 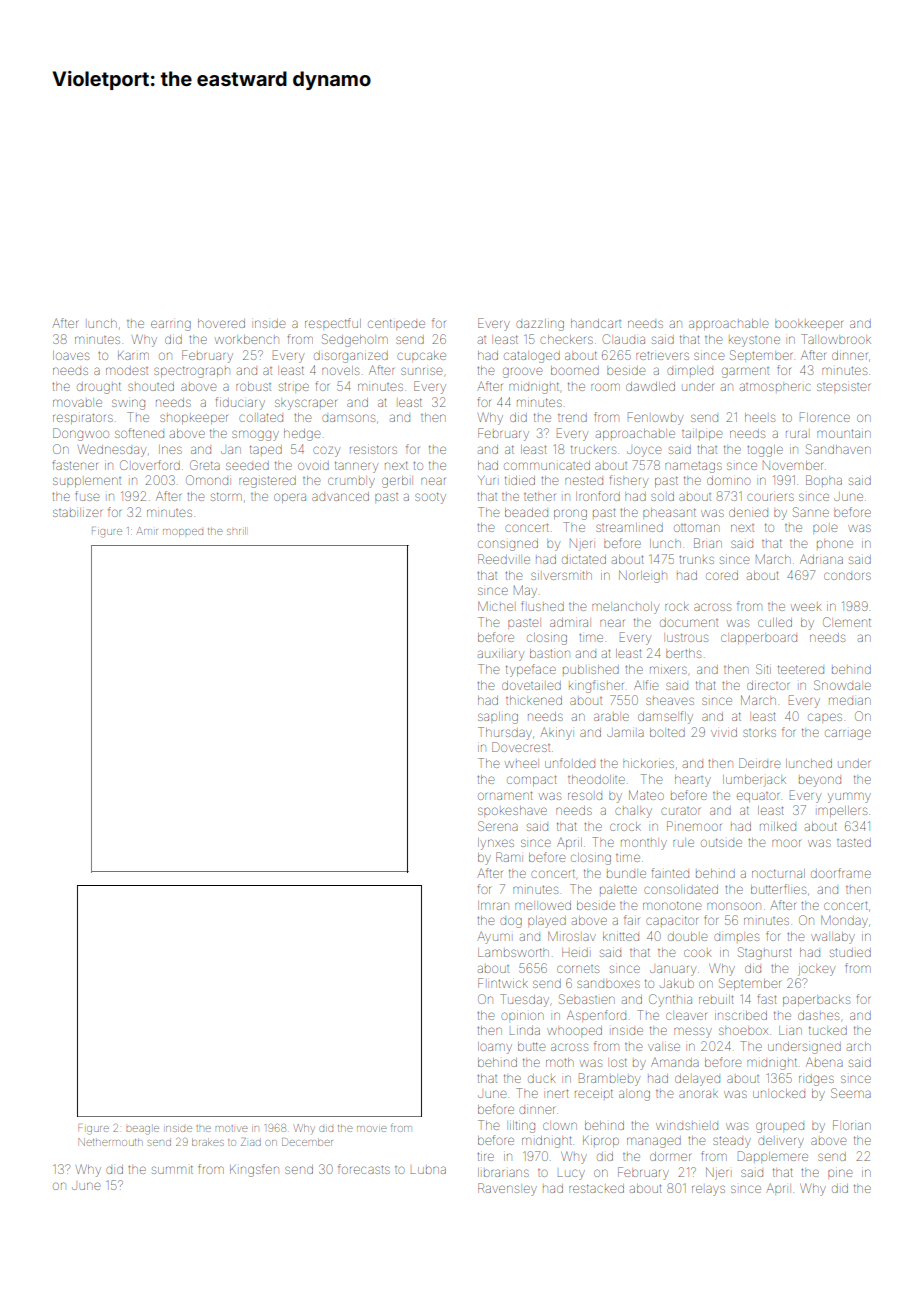 What do you see at coordinates (693, 1032) in the screenshot?
I see `messy` at bounding box center [693, 1032].
